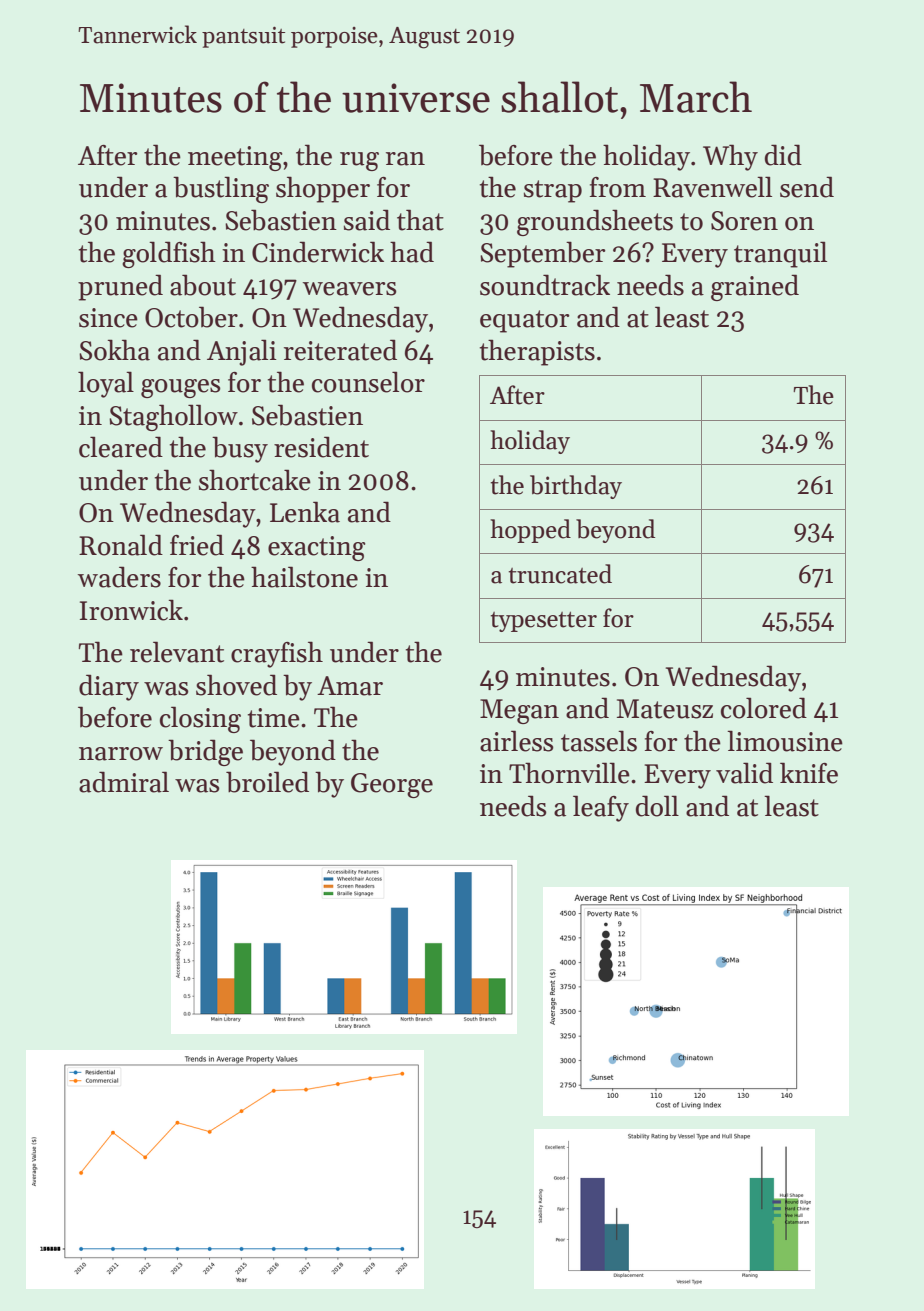  I want to click on cleared, so click(121, 447).
